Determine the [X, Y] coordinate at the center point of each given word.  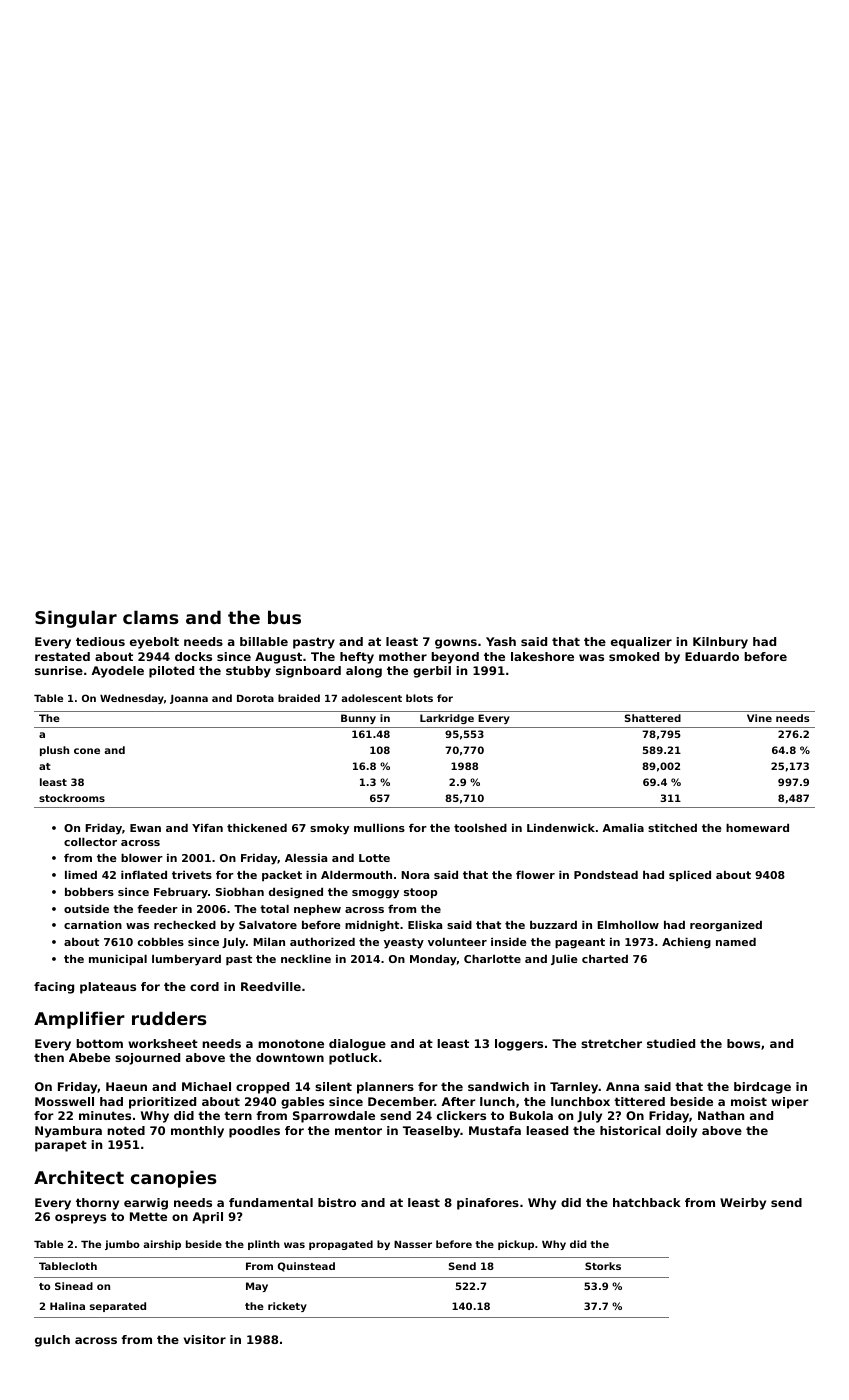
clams [151, 617]
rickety [287, 1307]
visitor [205, 1339]
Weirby [743, 1204]
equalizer [641, 643]
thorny [97, 1204]
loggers [519, 1045]
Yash [501, 641]
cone [87, 751]
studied [671, 1043]
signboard [308, 672]
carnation [93, 924]
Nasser [413, 1244]
